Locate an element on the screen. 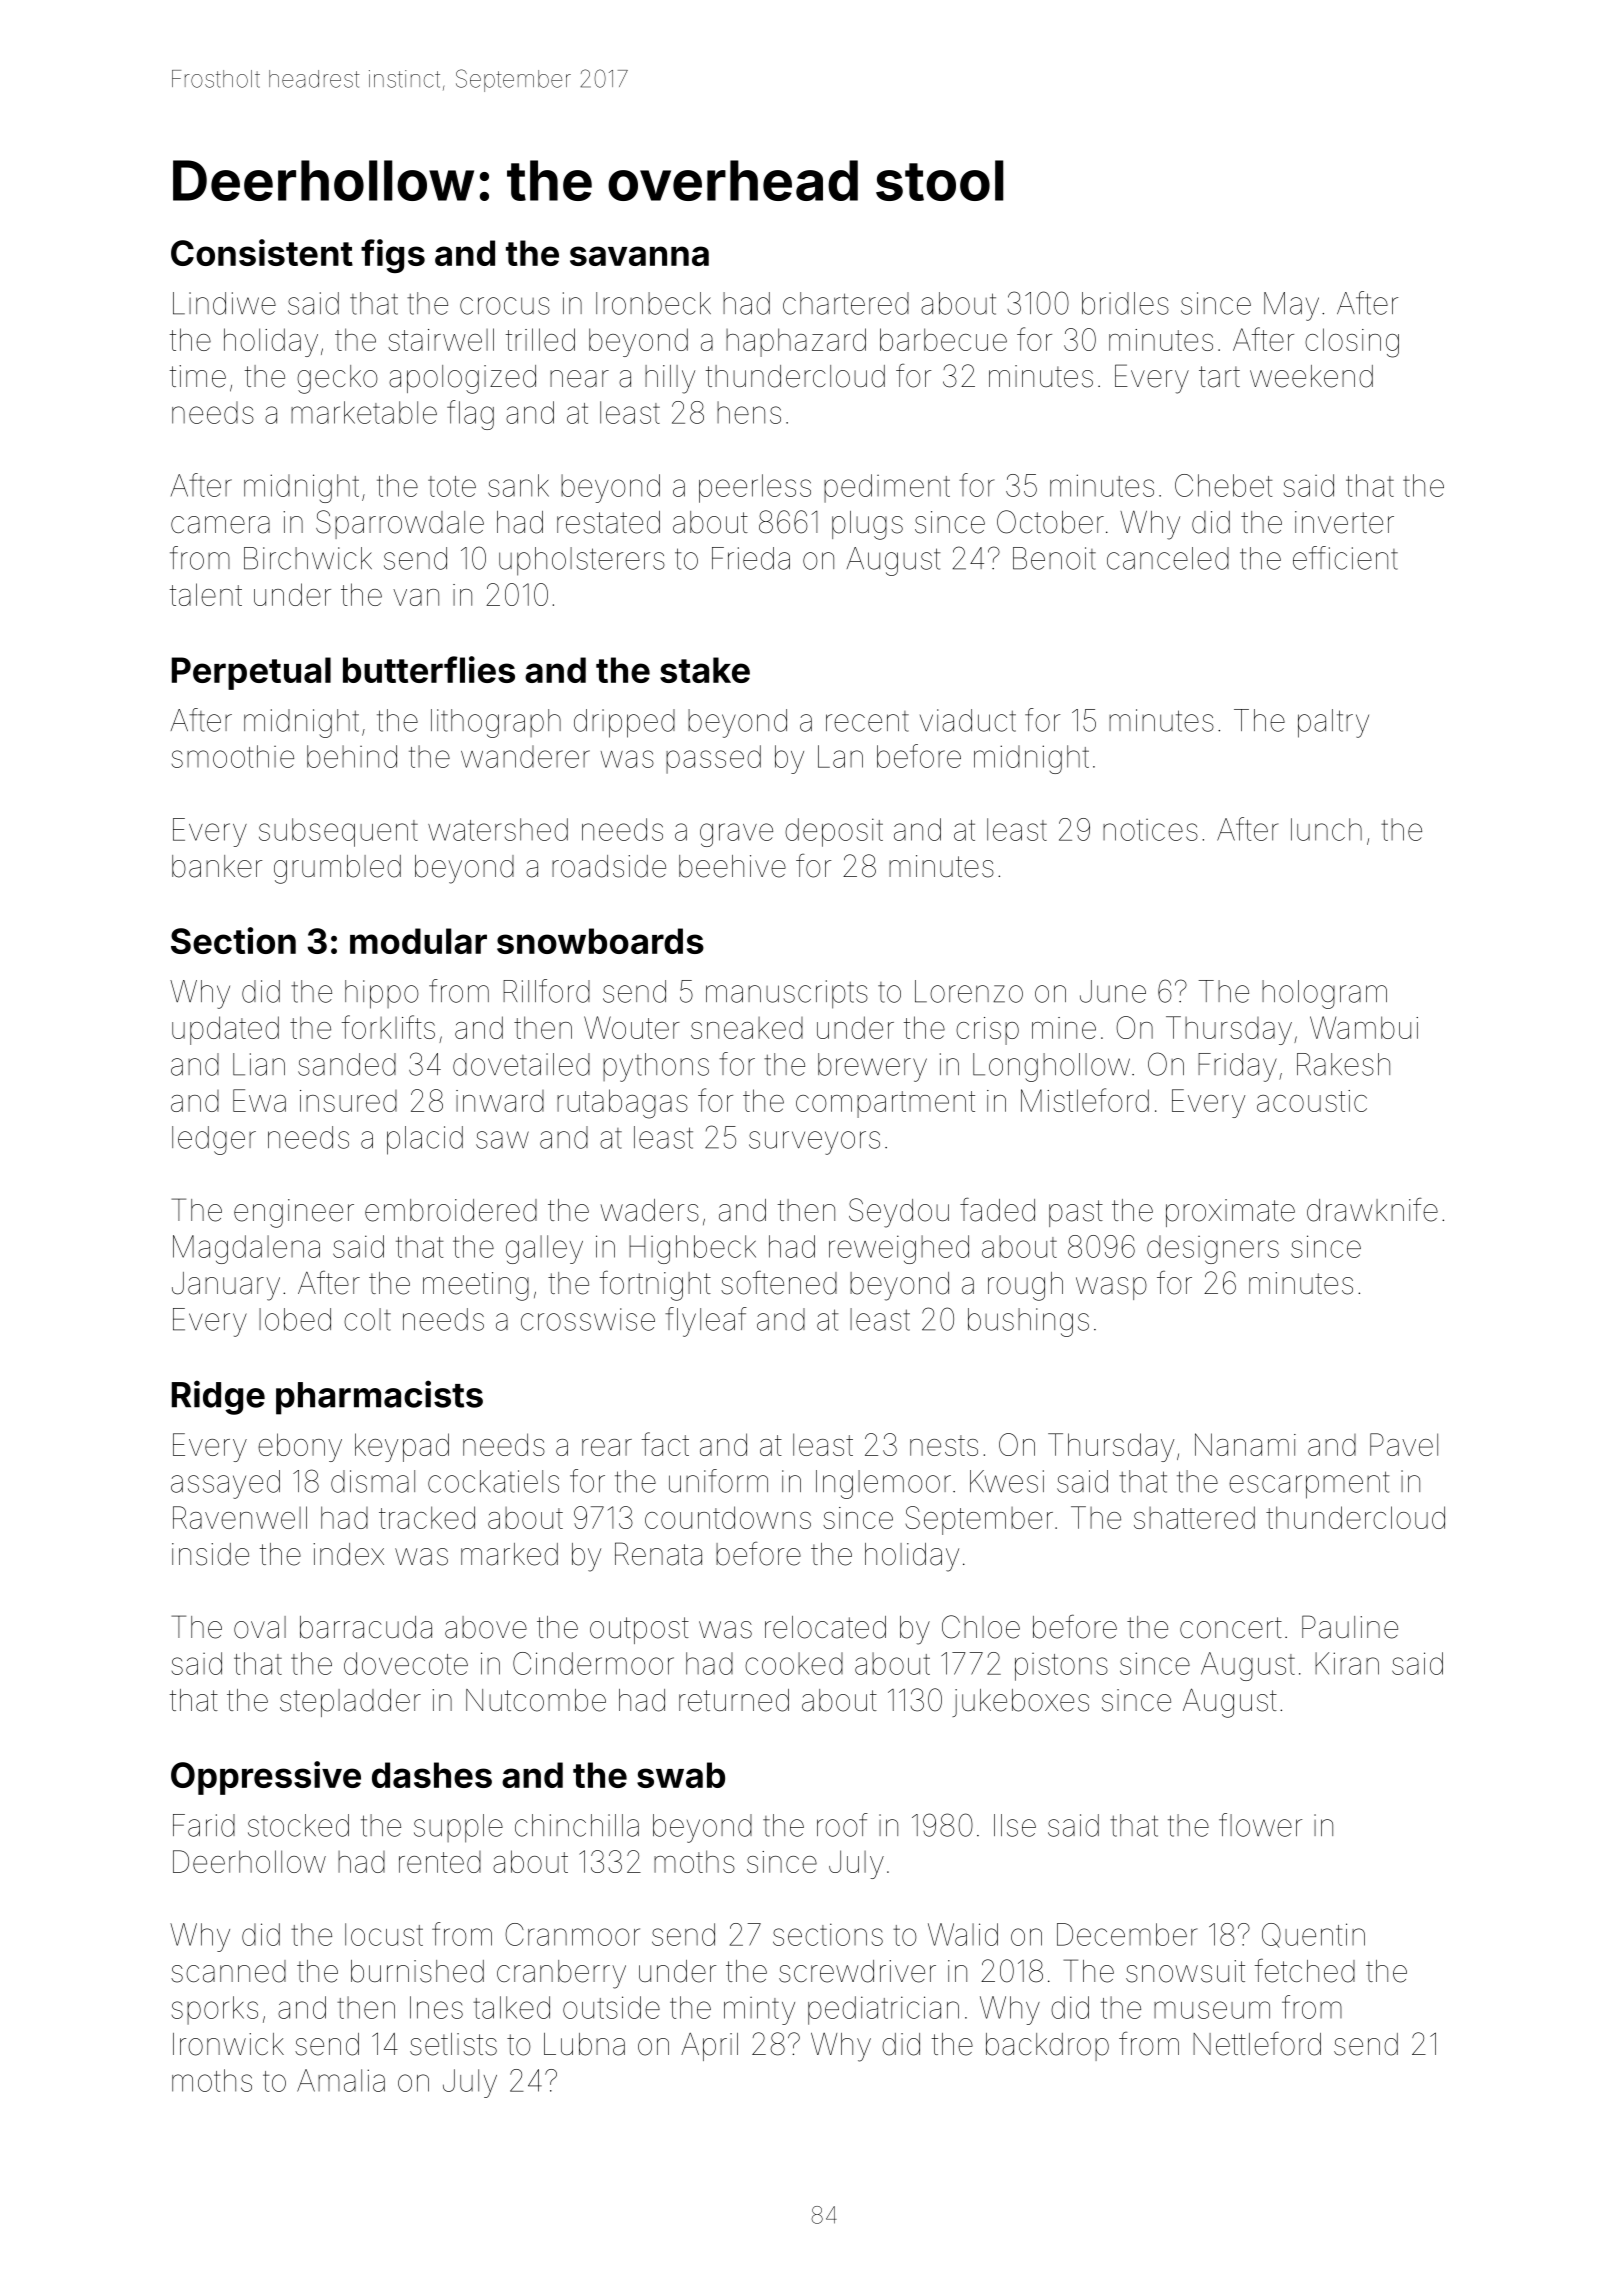 This screenshot has width=1620, height=2292. weekend is located at coordinates (1311, 376).
